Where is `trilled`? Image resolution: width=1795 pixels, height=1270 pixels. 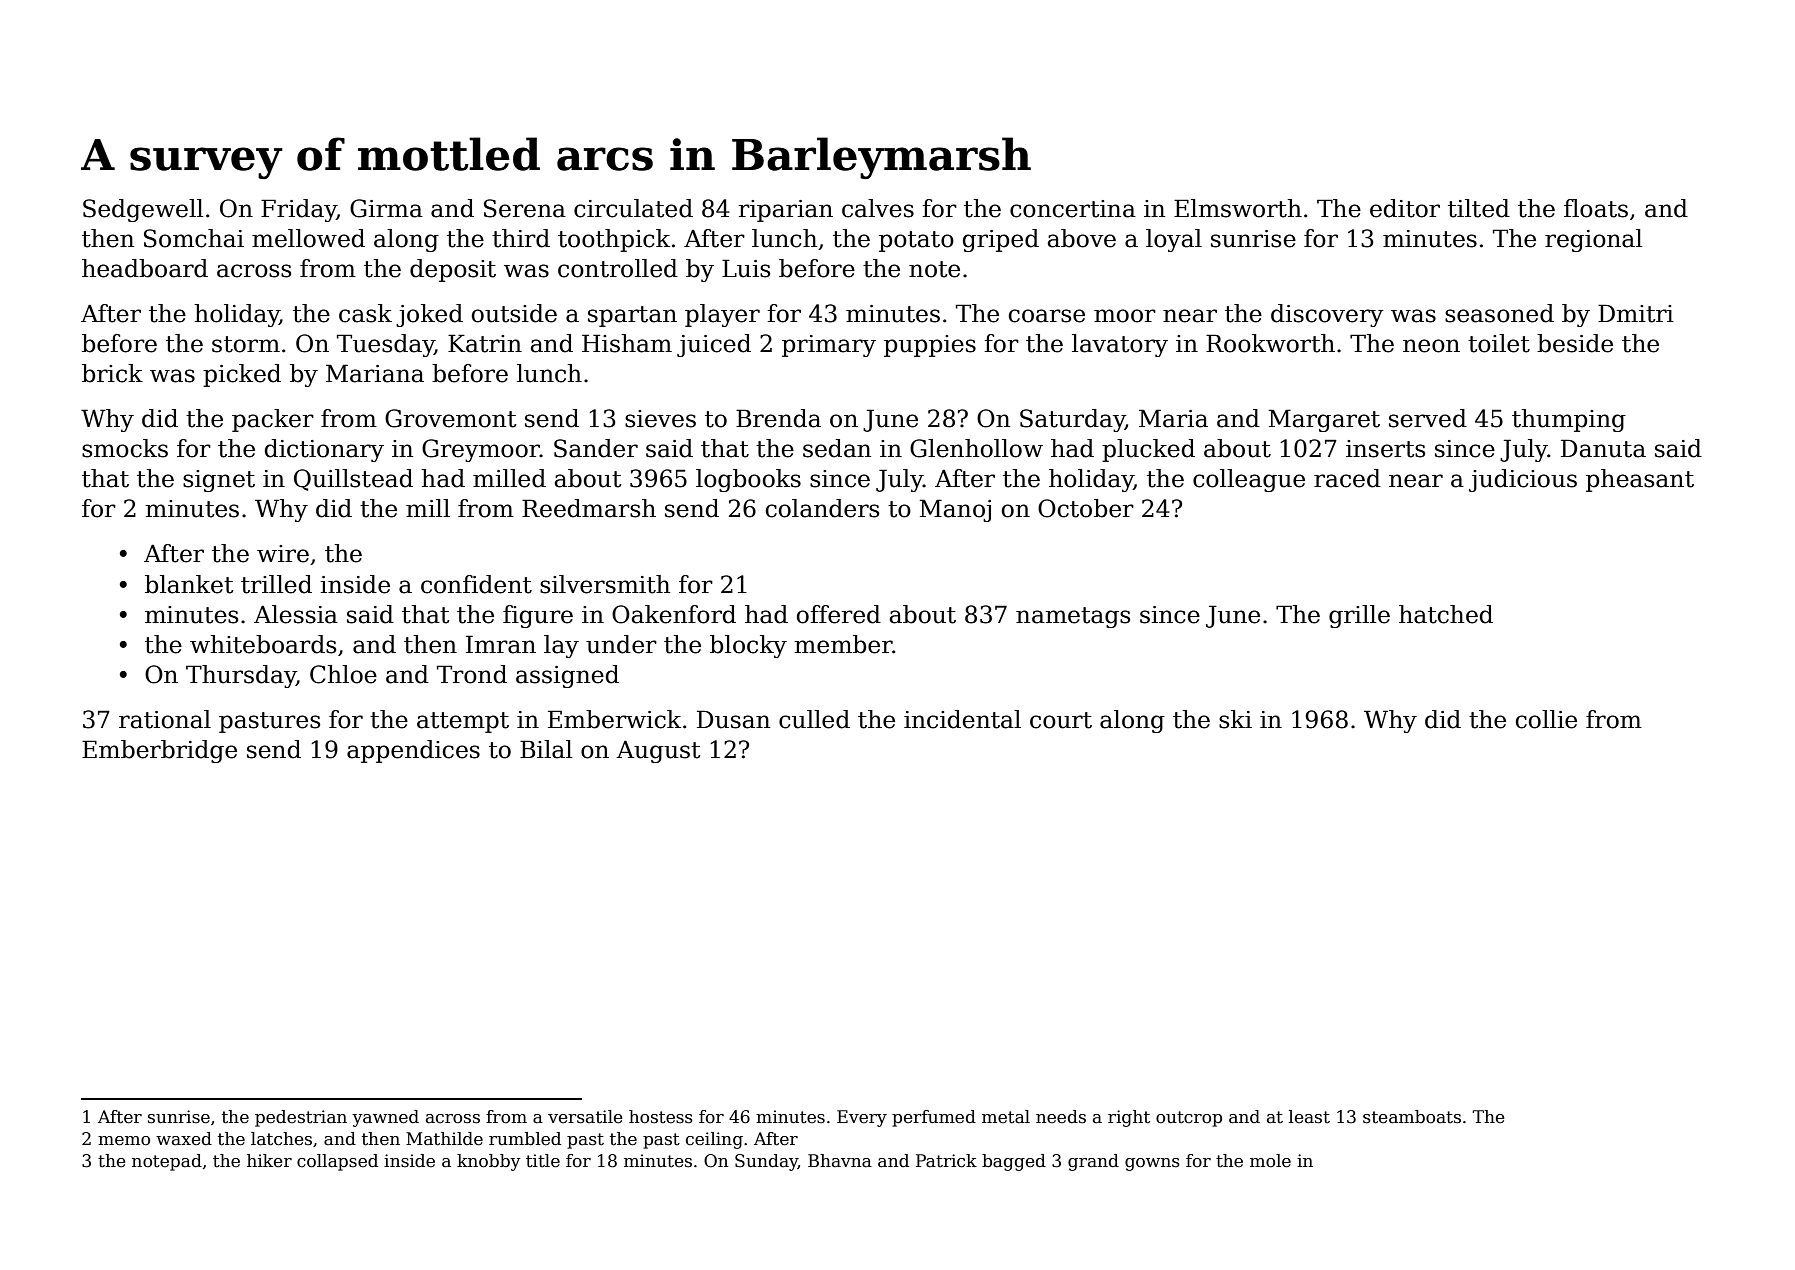
trilled is located at coordinates (276, 584).
